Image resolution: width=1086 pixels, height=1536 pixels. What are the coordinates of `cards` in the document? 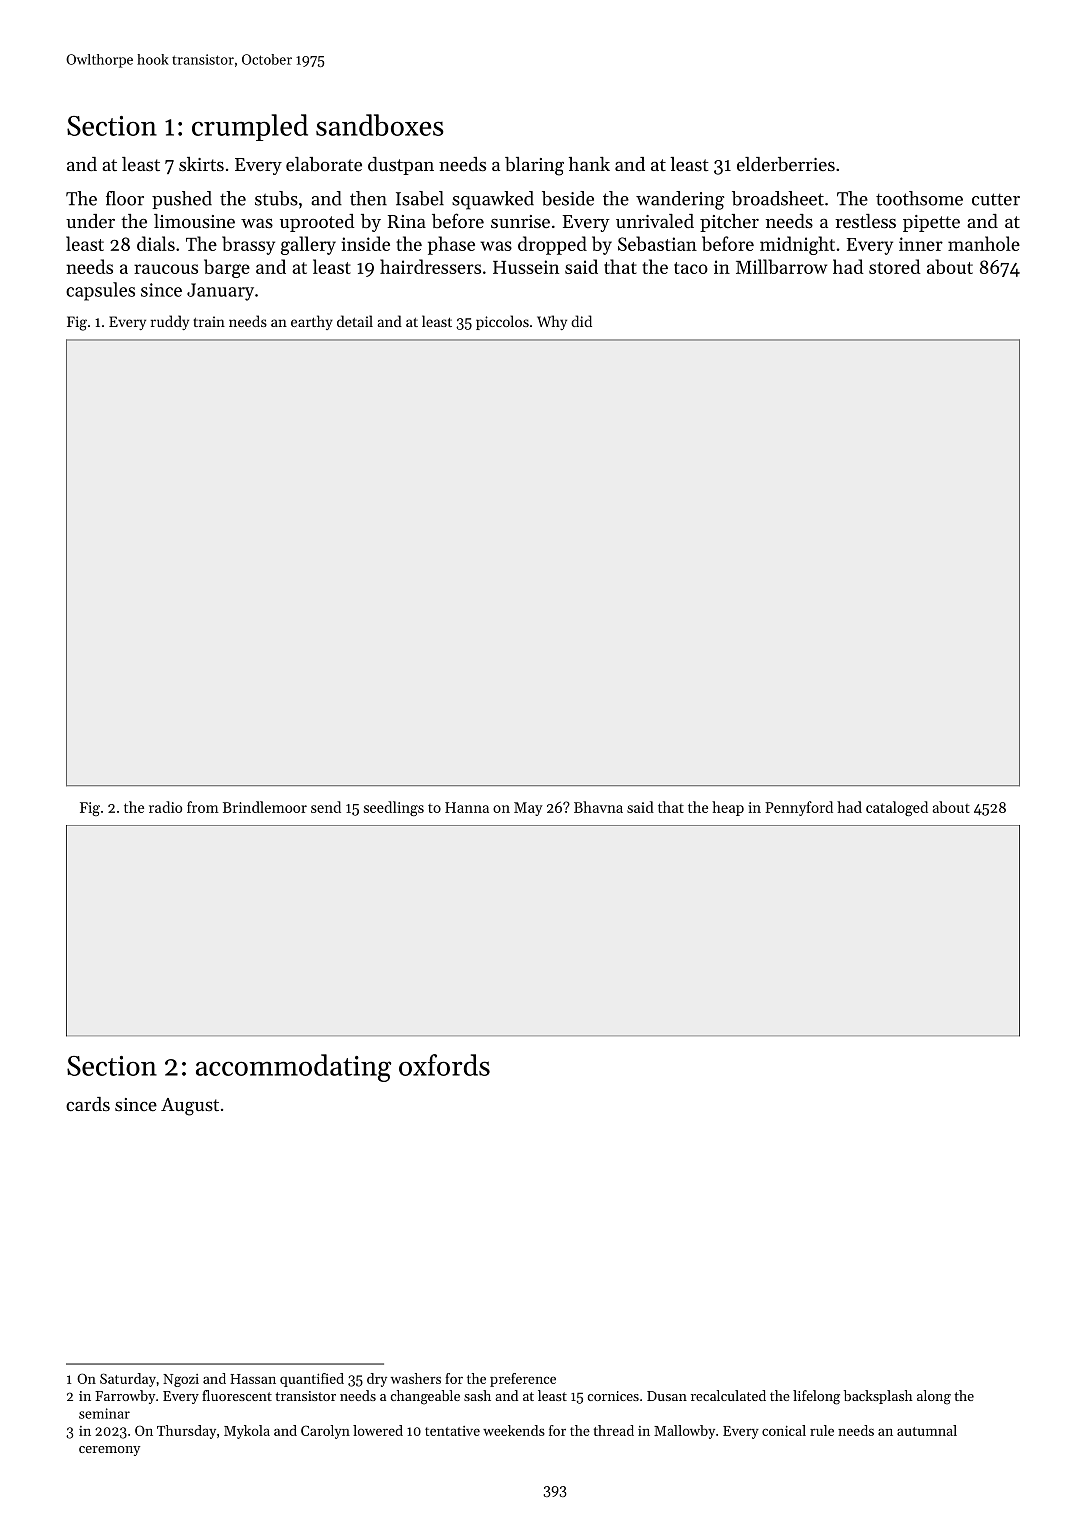 It's located at (88, 1104).
